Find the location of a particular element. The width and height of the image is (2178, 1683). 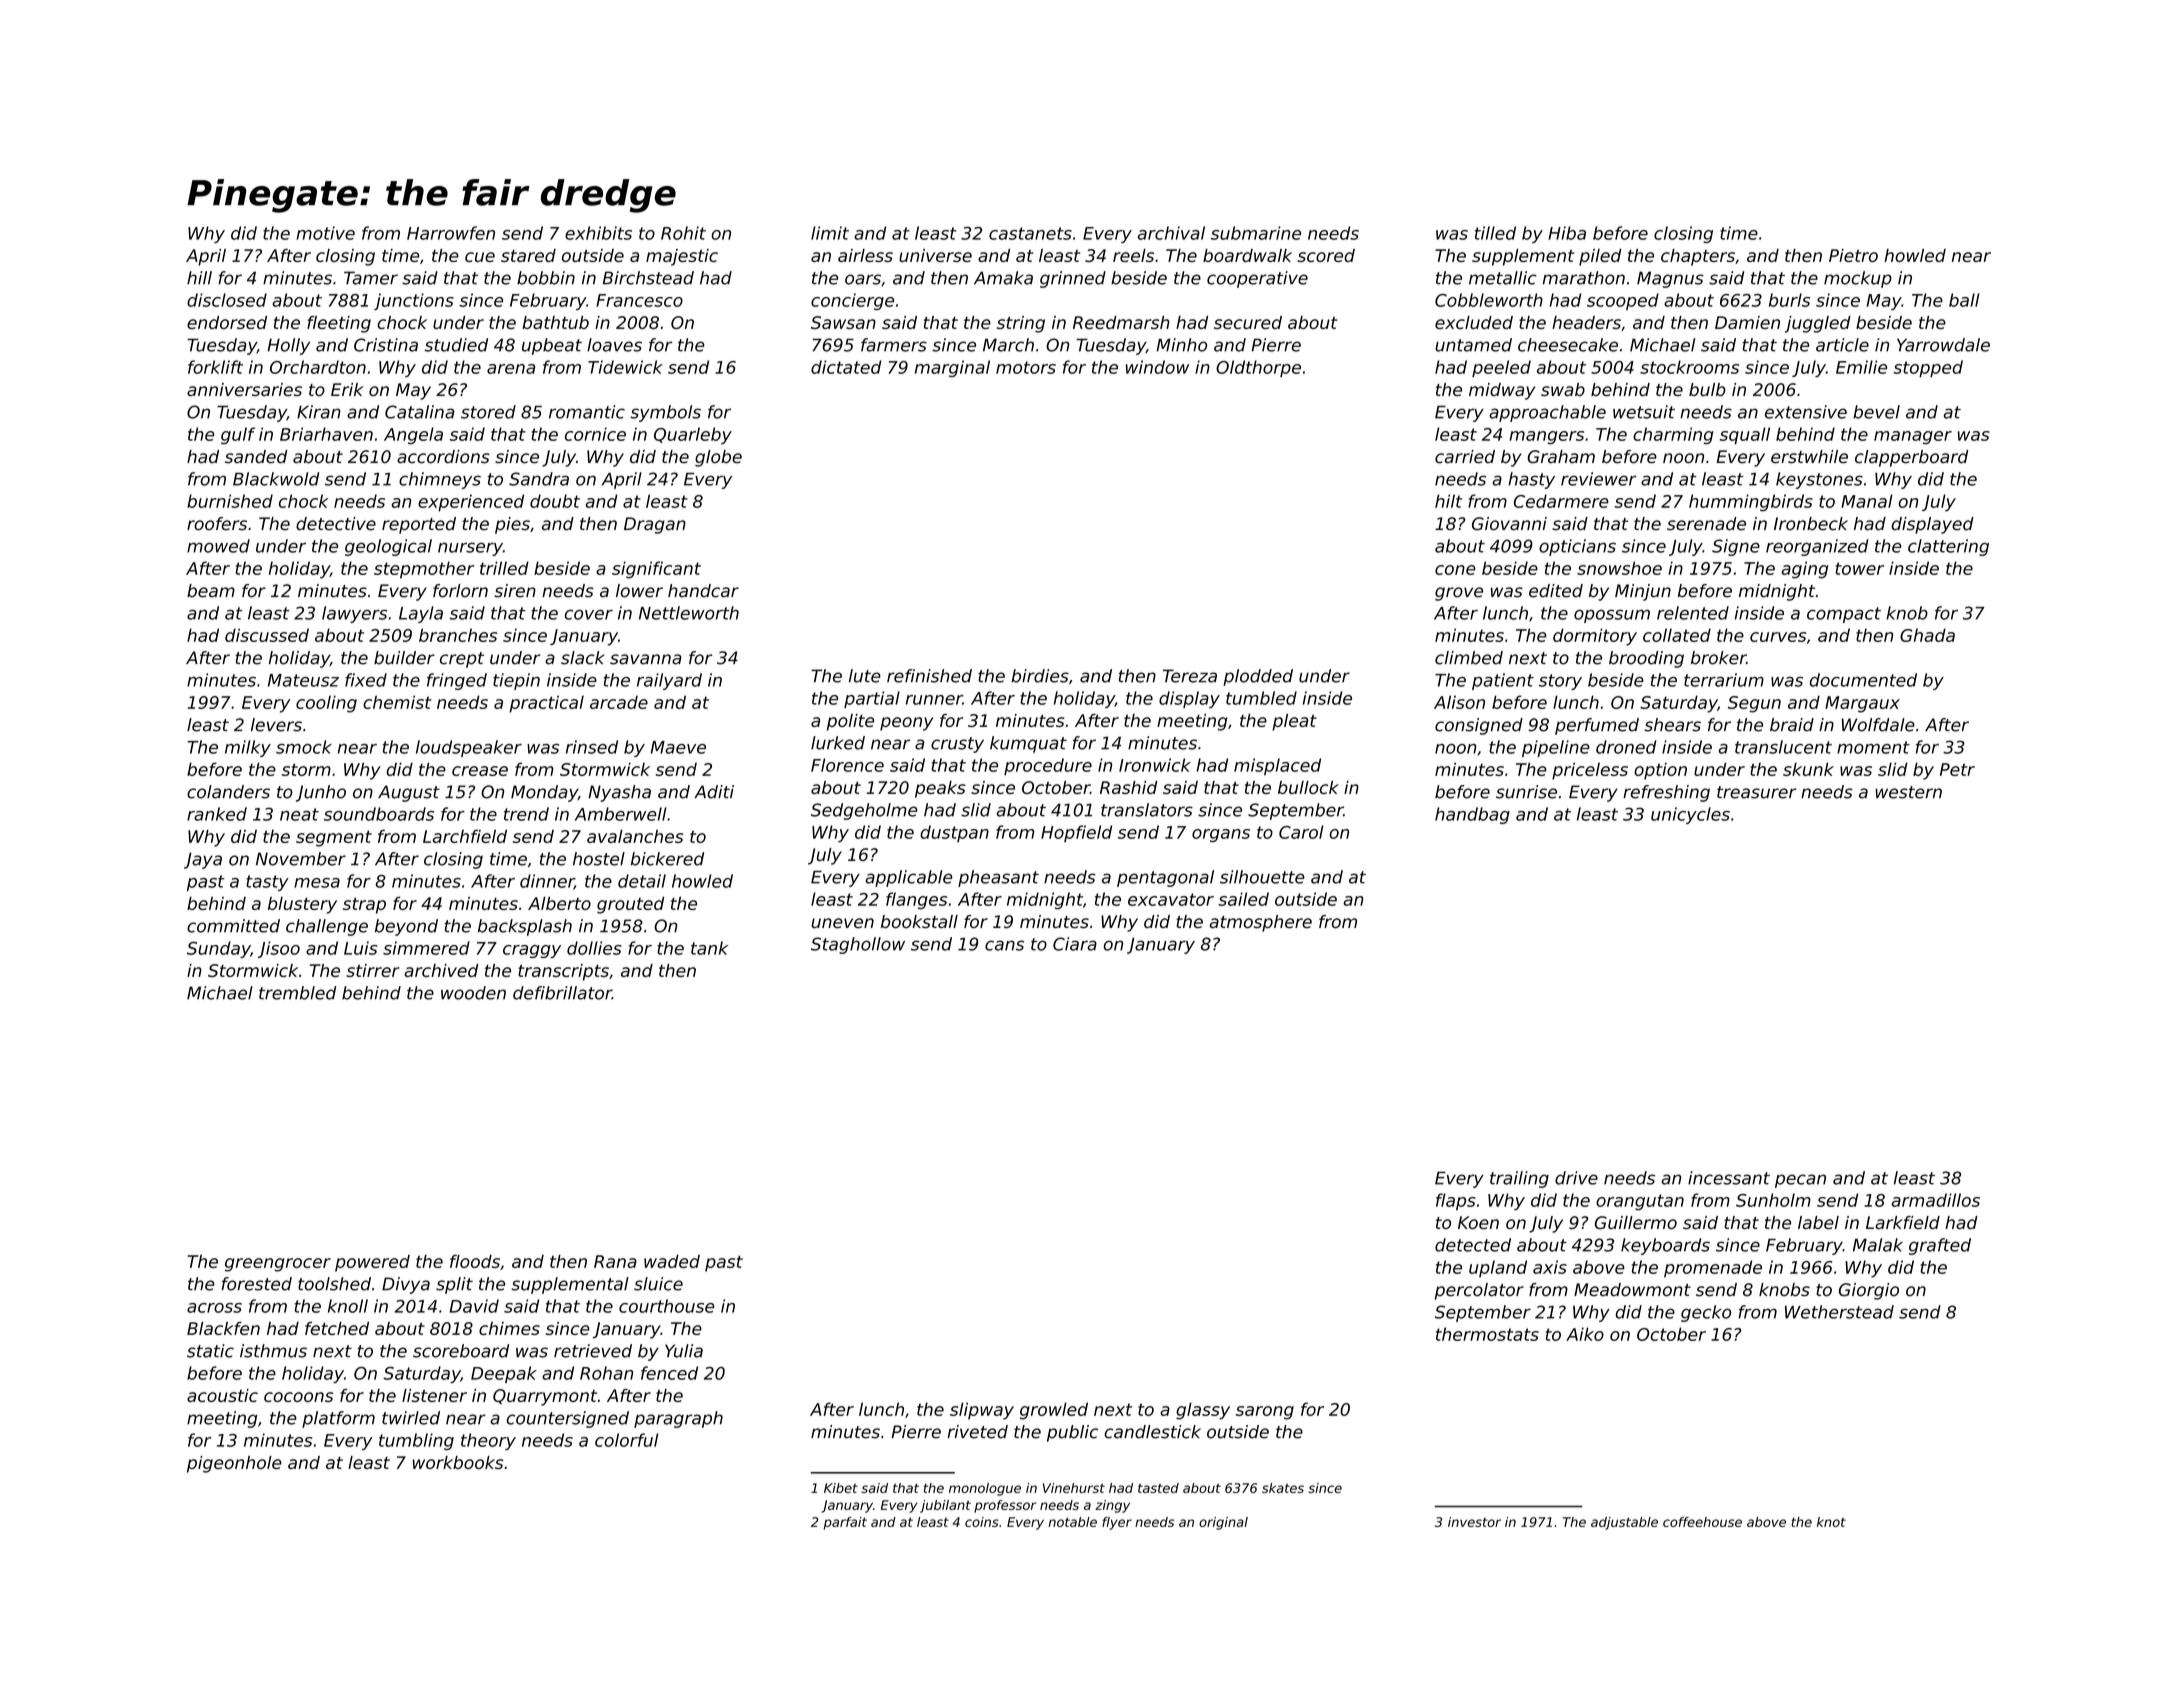

Manal is located at coordinates (1867, 501).
